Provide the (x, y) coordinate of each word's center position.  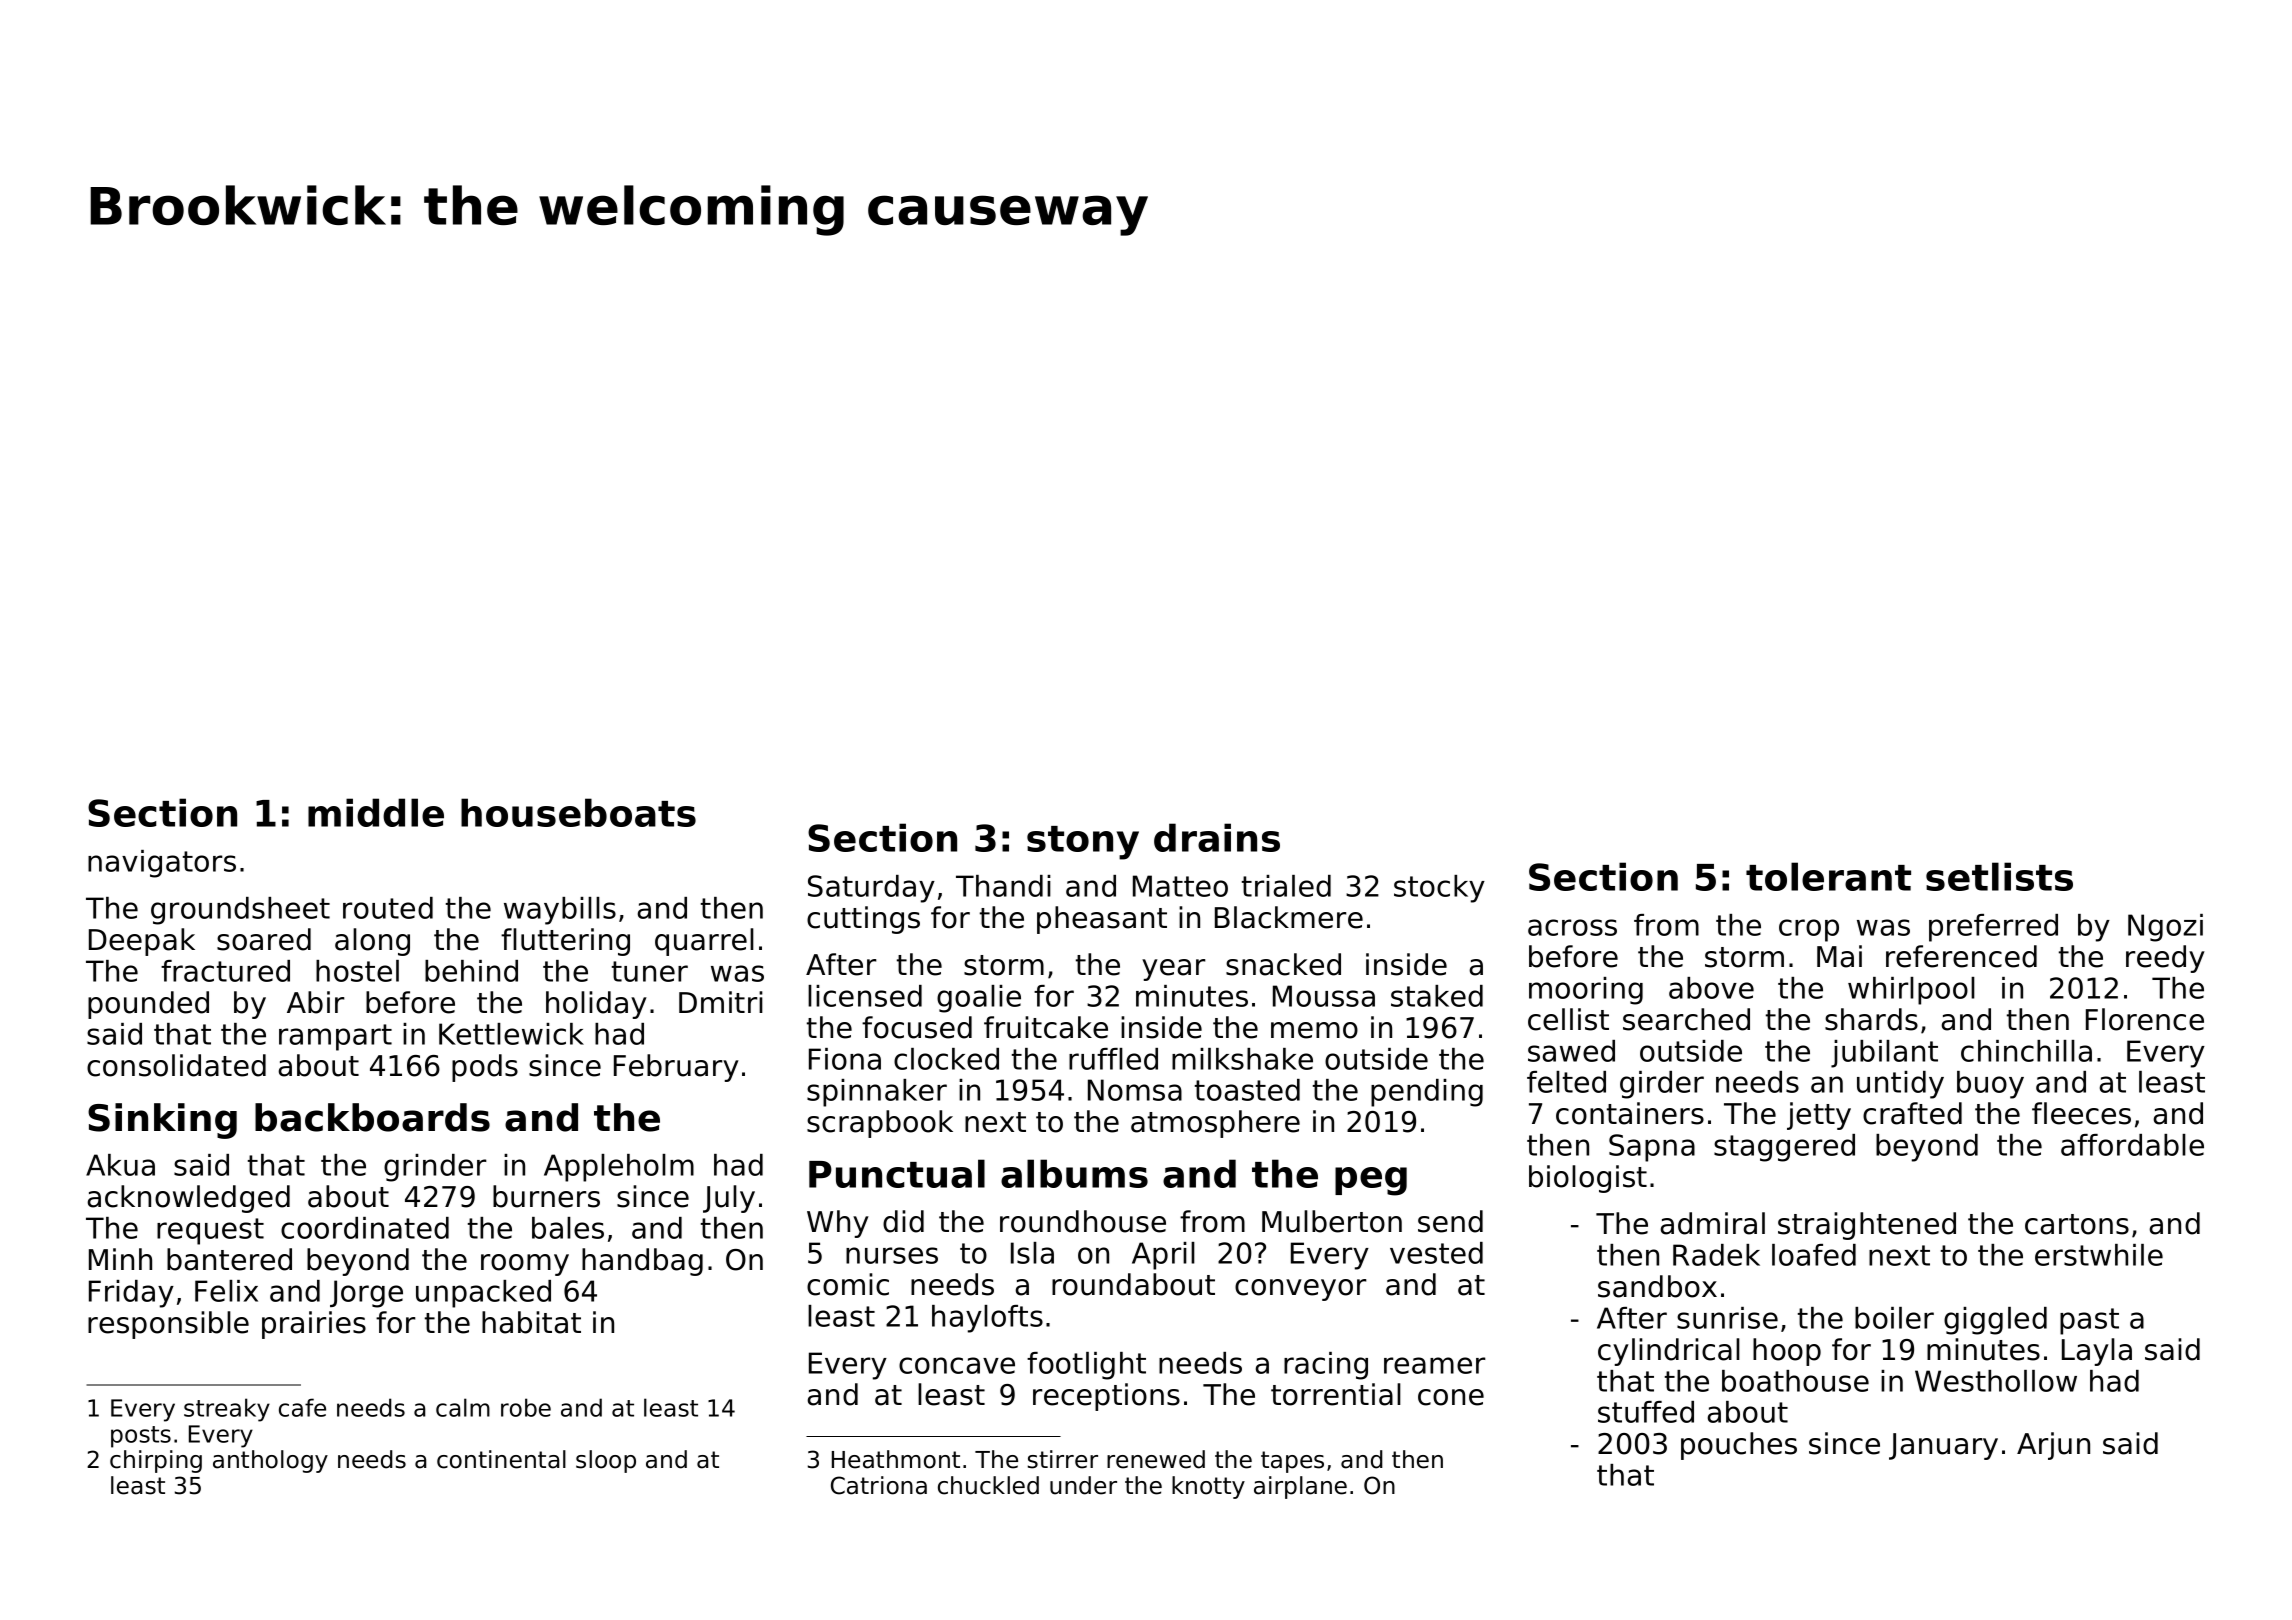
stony (1083, 843)
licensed (865, 996)
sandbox (1657, 1286)
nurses (892, 1255)
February (676, 1068)
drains (1217, 837)
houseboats (578, 812)
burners (546, 1196)
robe (526, 1407)
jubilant (1884, 1054)
